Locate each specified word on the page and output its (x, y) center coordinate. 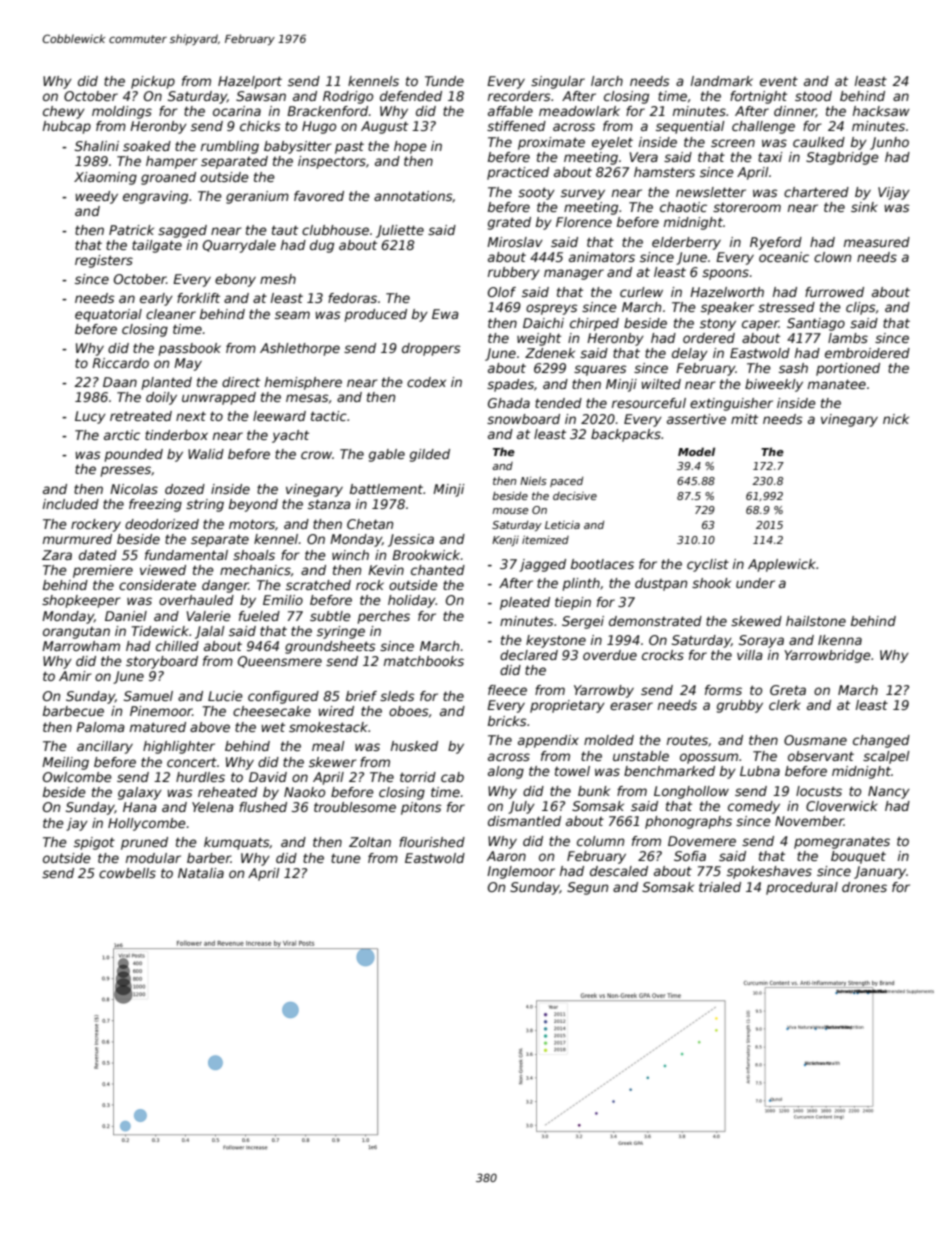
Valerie (209, 616)
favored (319, 196)
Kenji (505, 541)
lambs (848, 338)
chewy (64, 112)
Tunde (444, 81)
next (191, 416)
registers (104, 261)
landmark (722, 81)
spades (510, 385)
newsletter (711, 192)
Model (696, 451)
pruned (144, 843)
